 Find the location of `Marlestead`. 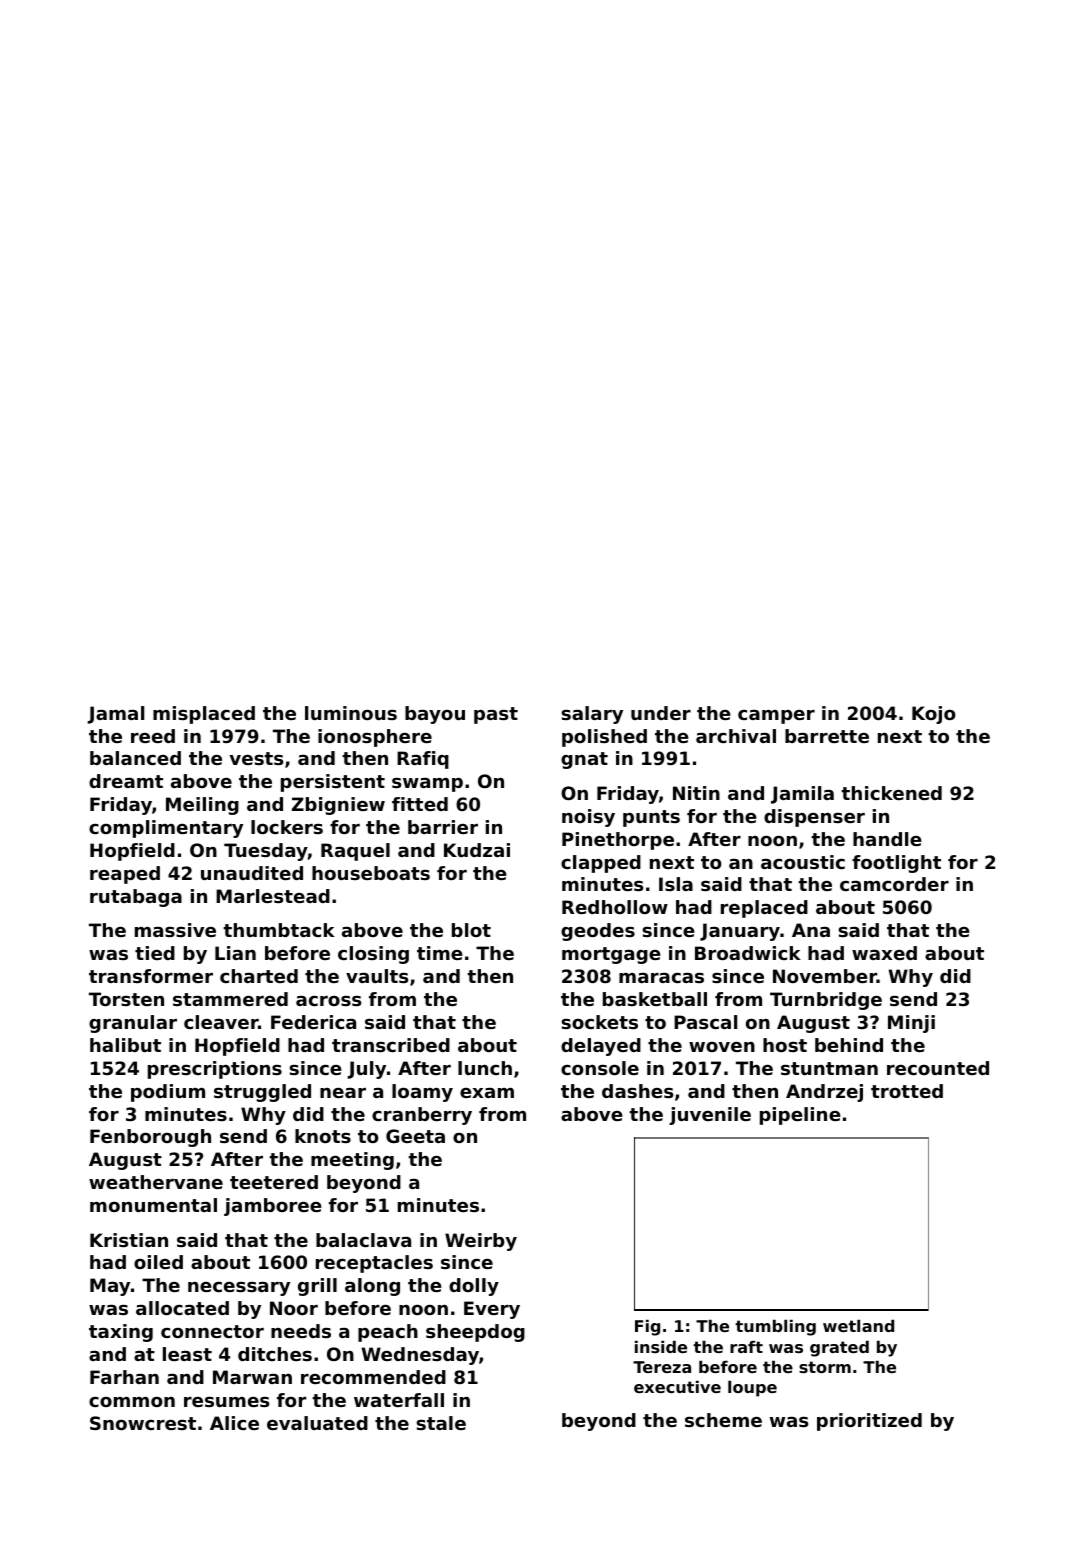

Marlestead is located at coordinates (273, 896).
